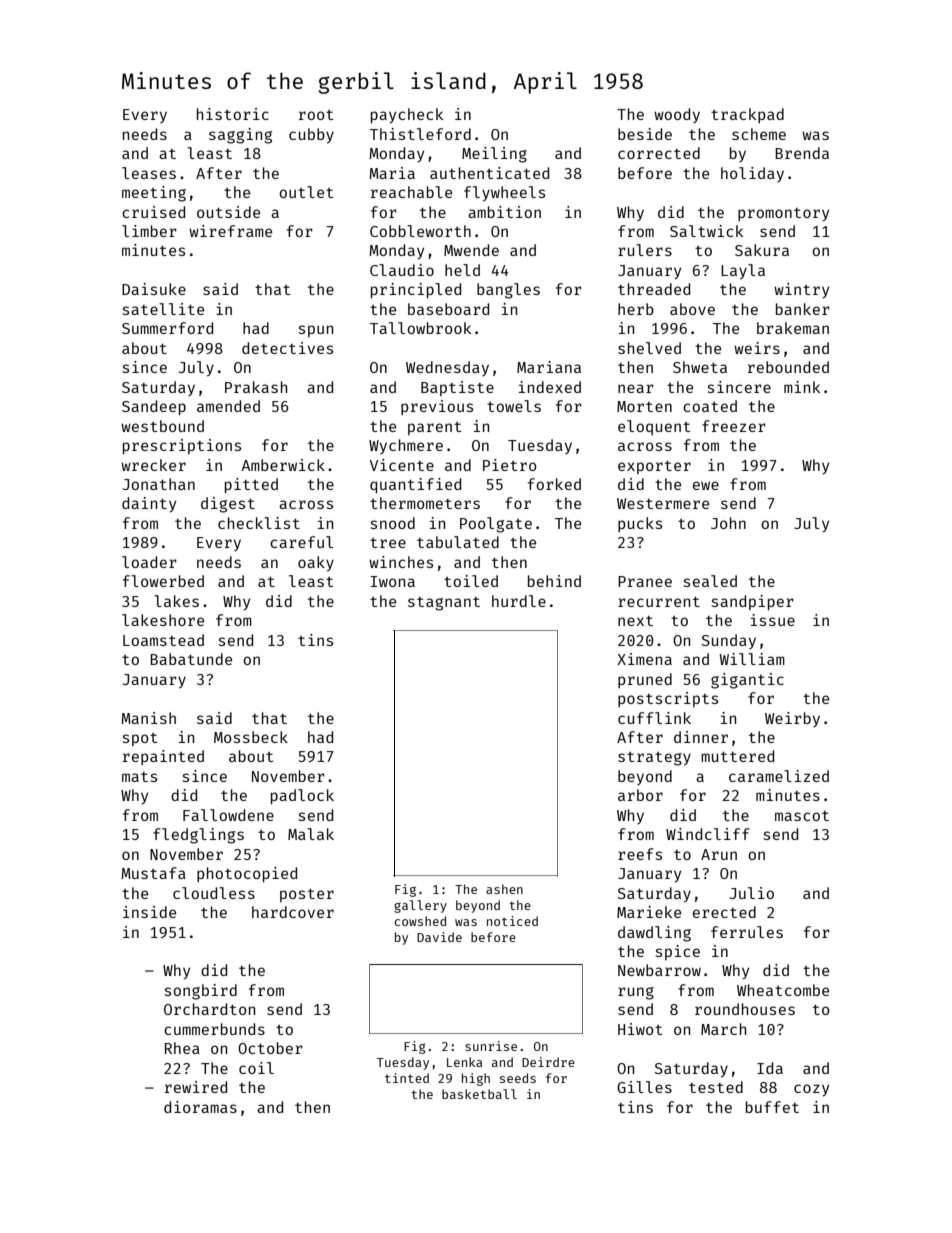  What do you see at coordinates (270, 1048) in the document?
I see `October` at bounding box center [270, 1048].
